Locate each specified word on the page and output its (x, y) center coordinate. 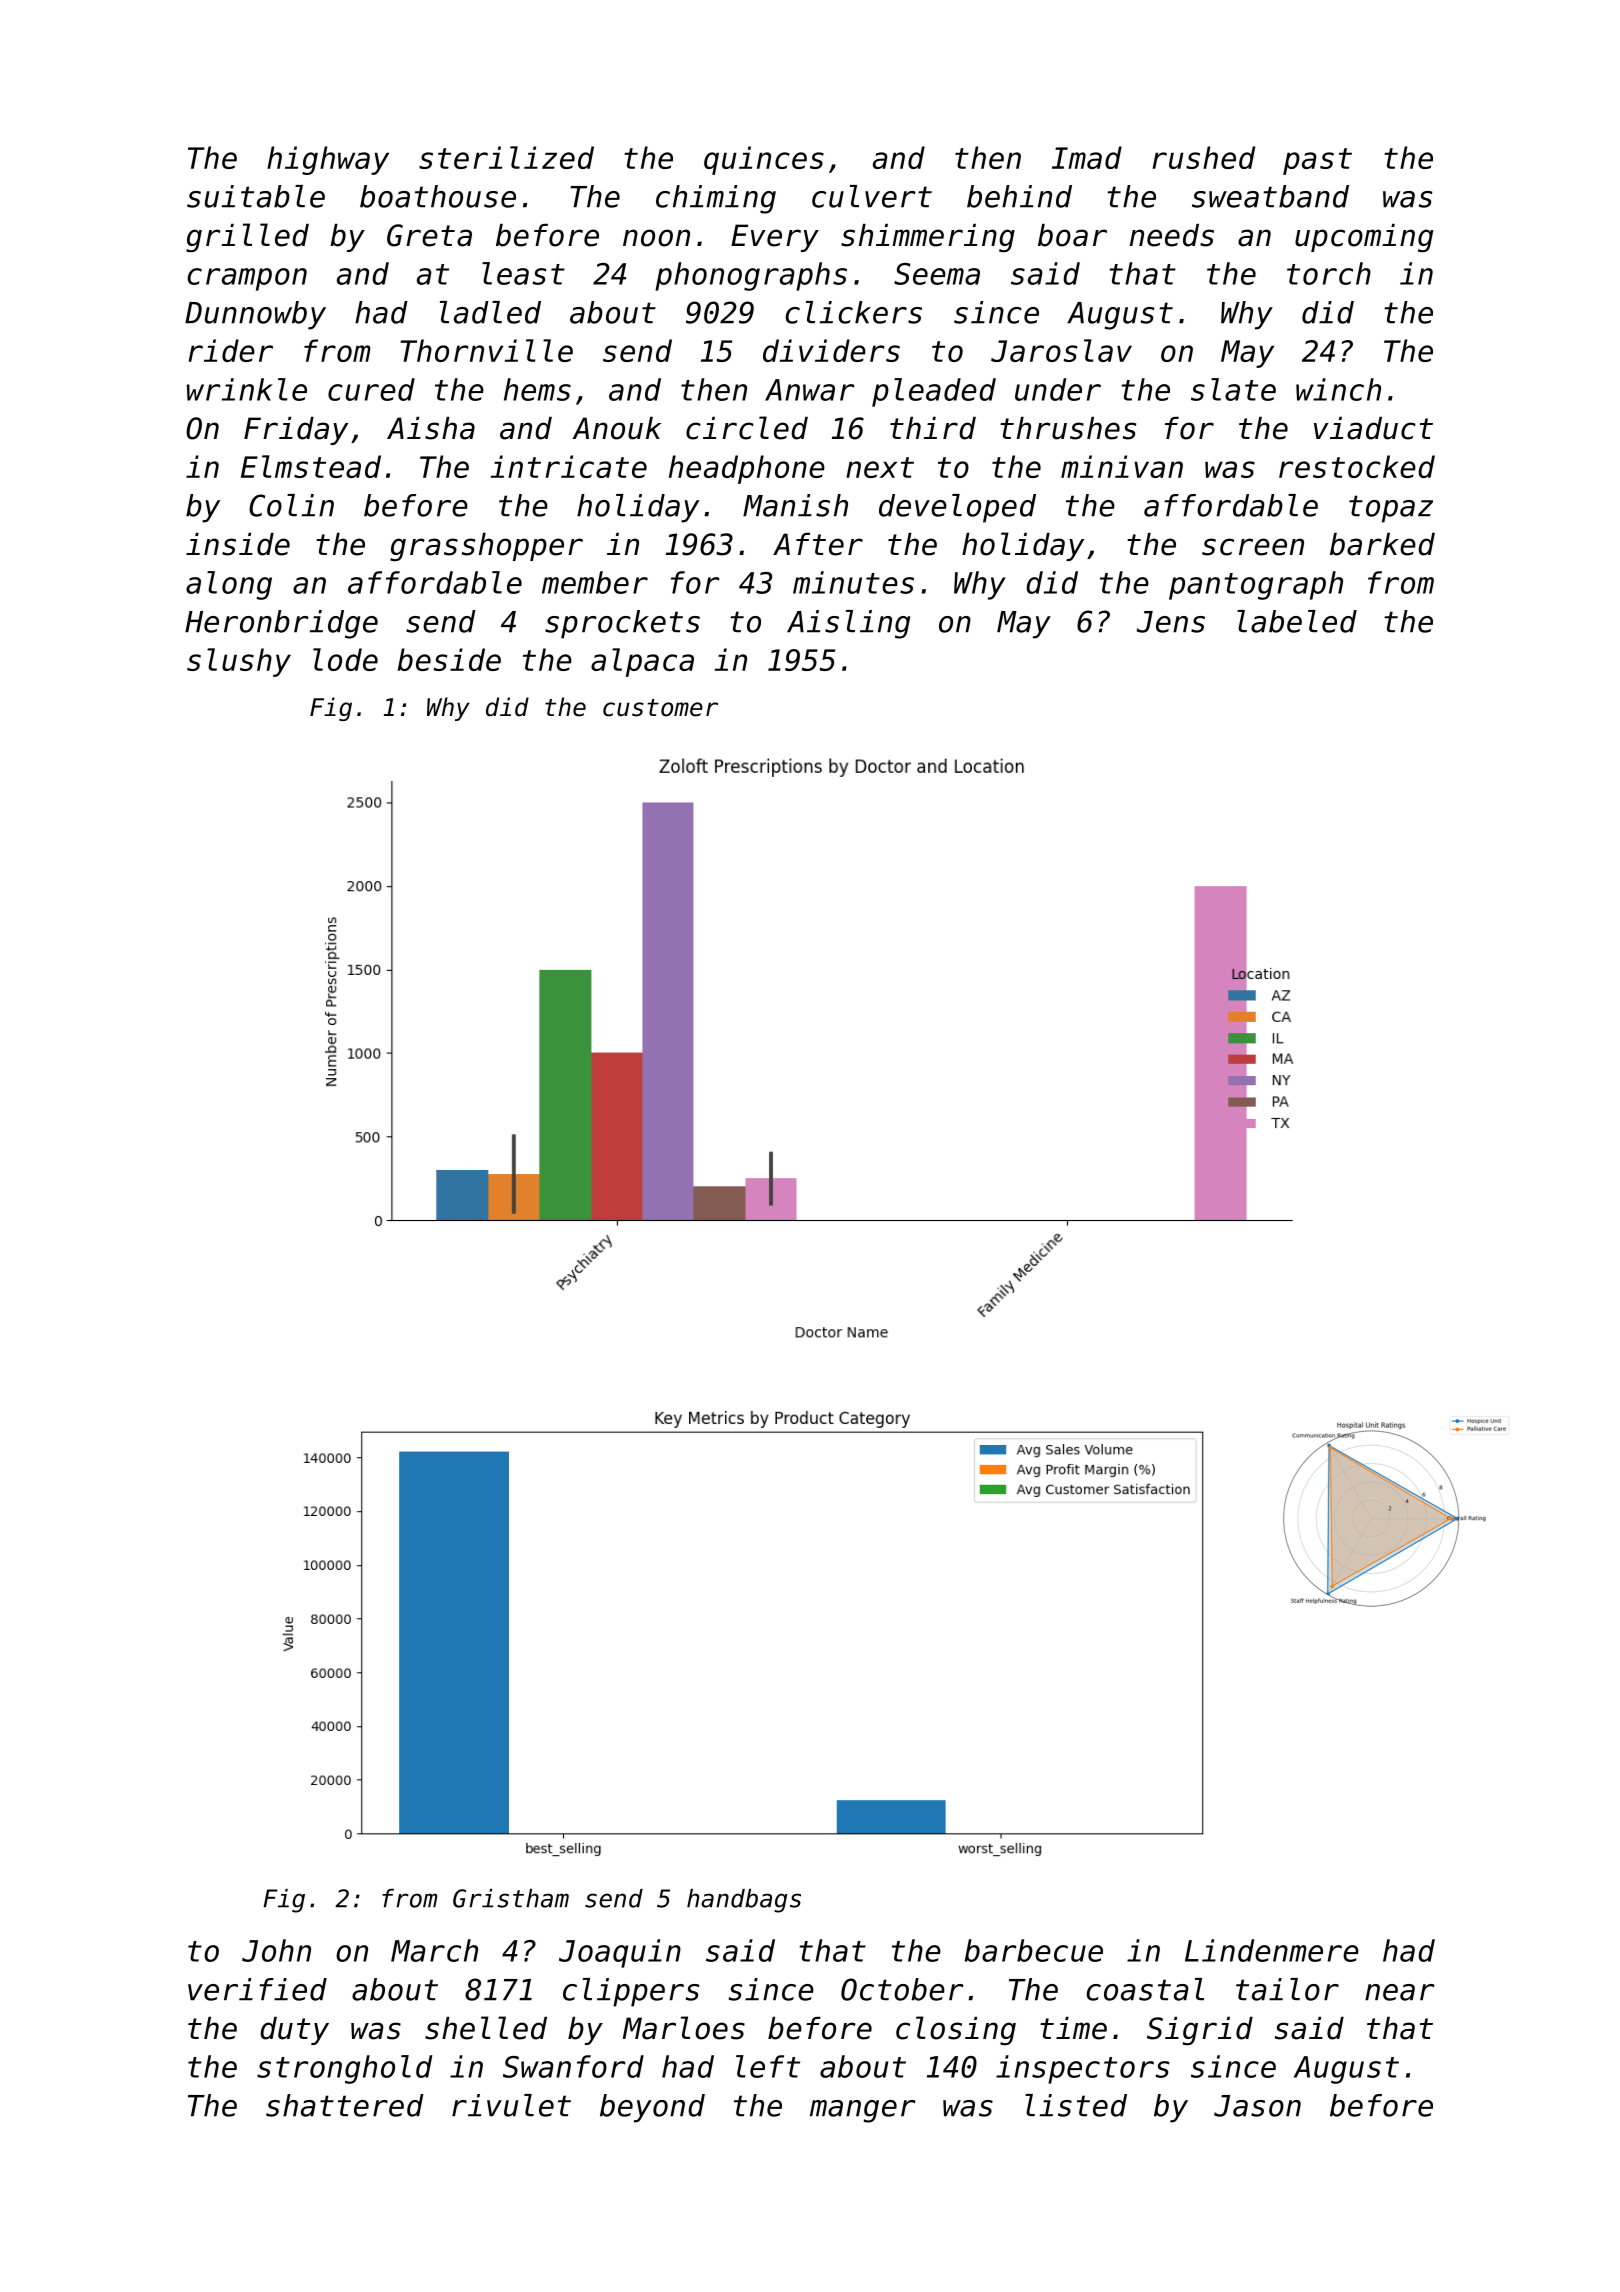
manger (863, 2111)
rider (230, 350)
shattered (345, 2105)
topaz (1391, 509)
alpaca (642, 662)
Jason (1257, 2106)
